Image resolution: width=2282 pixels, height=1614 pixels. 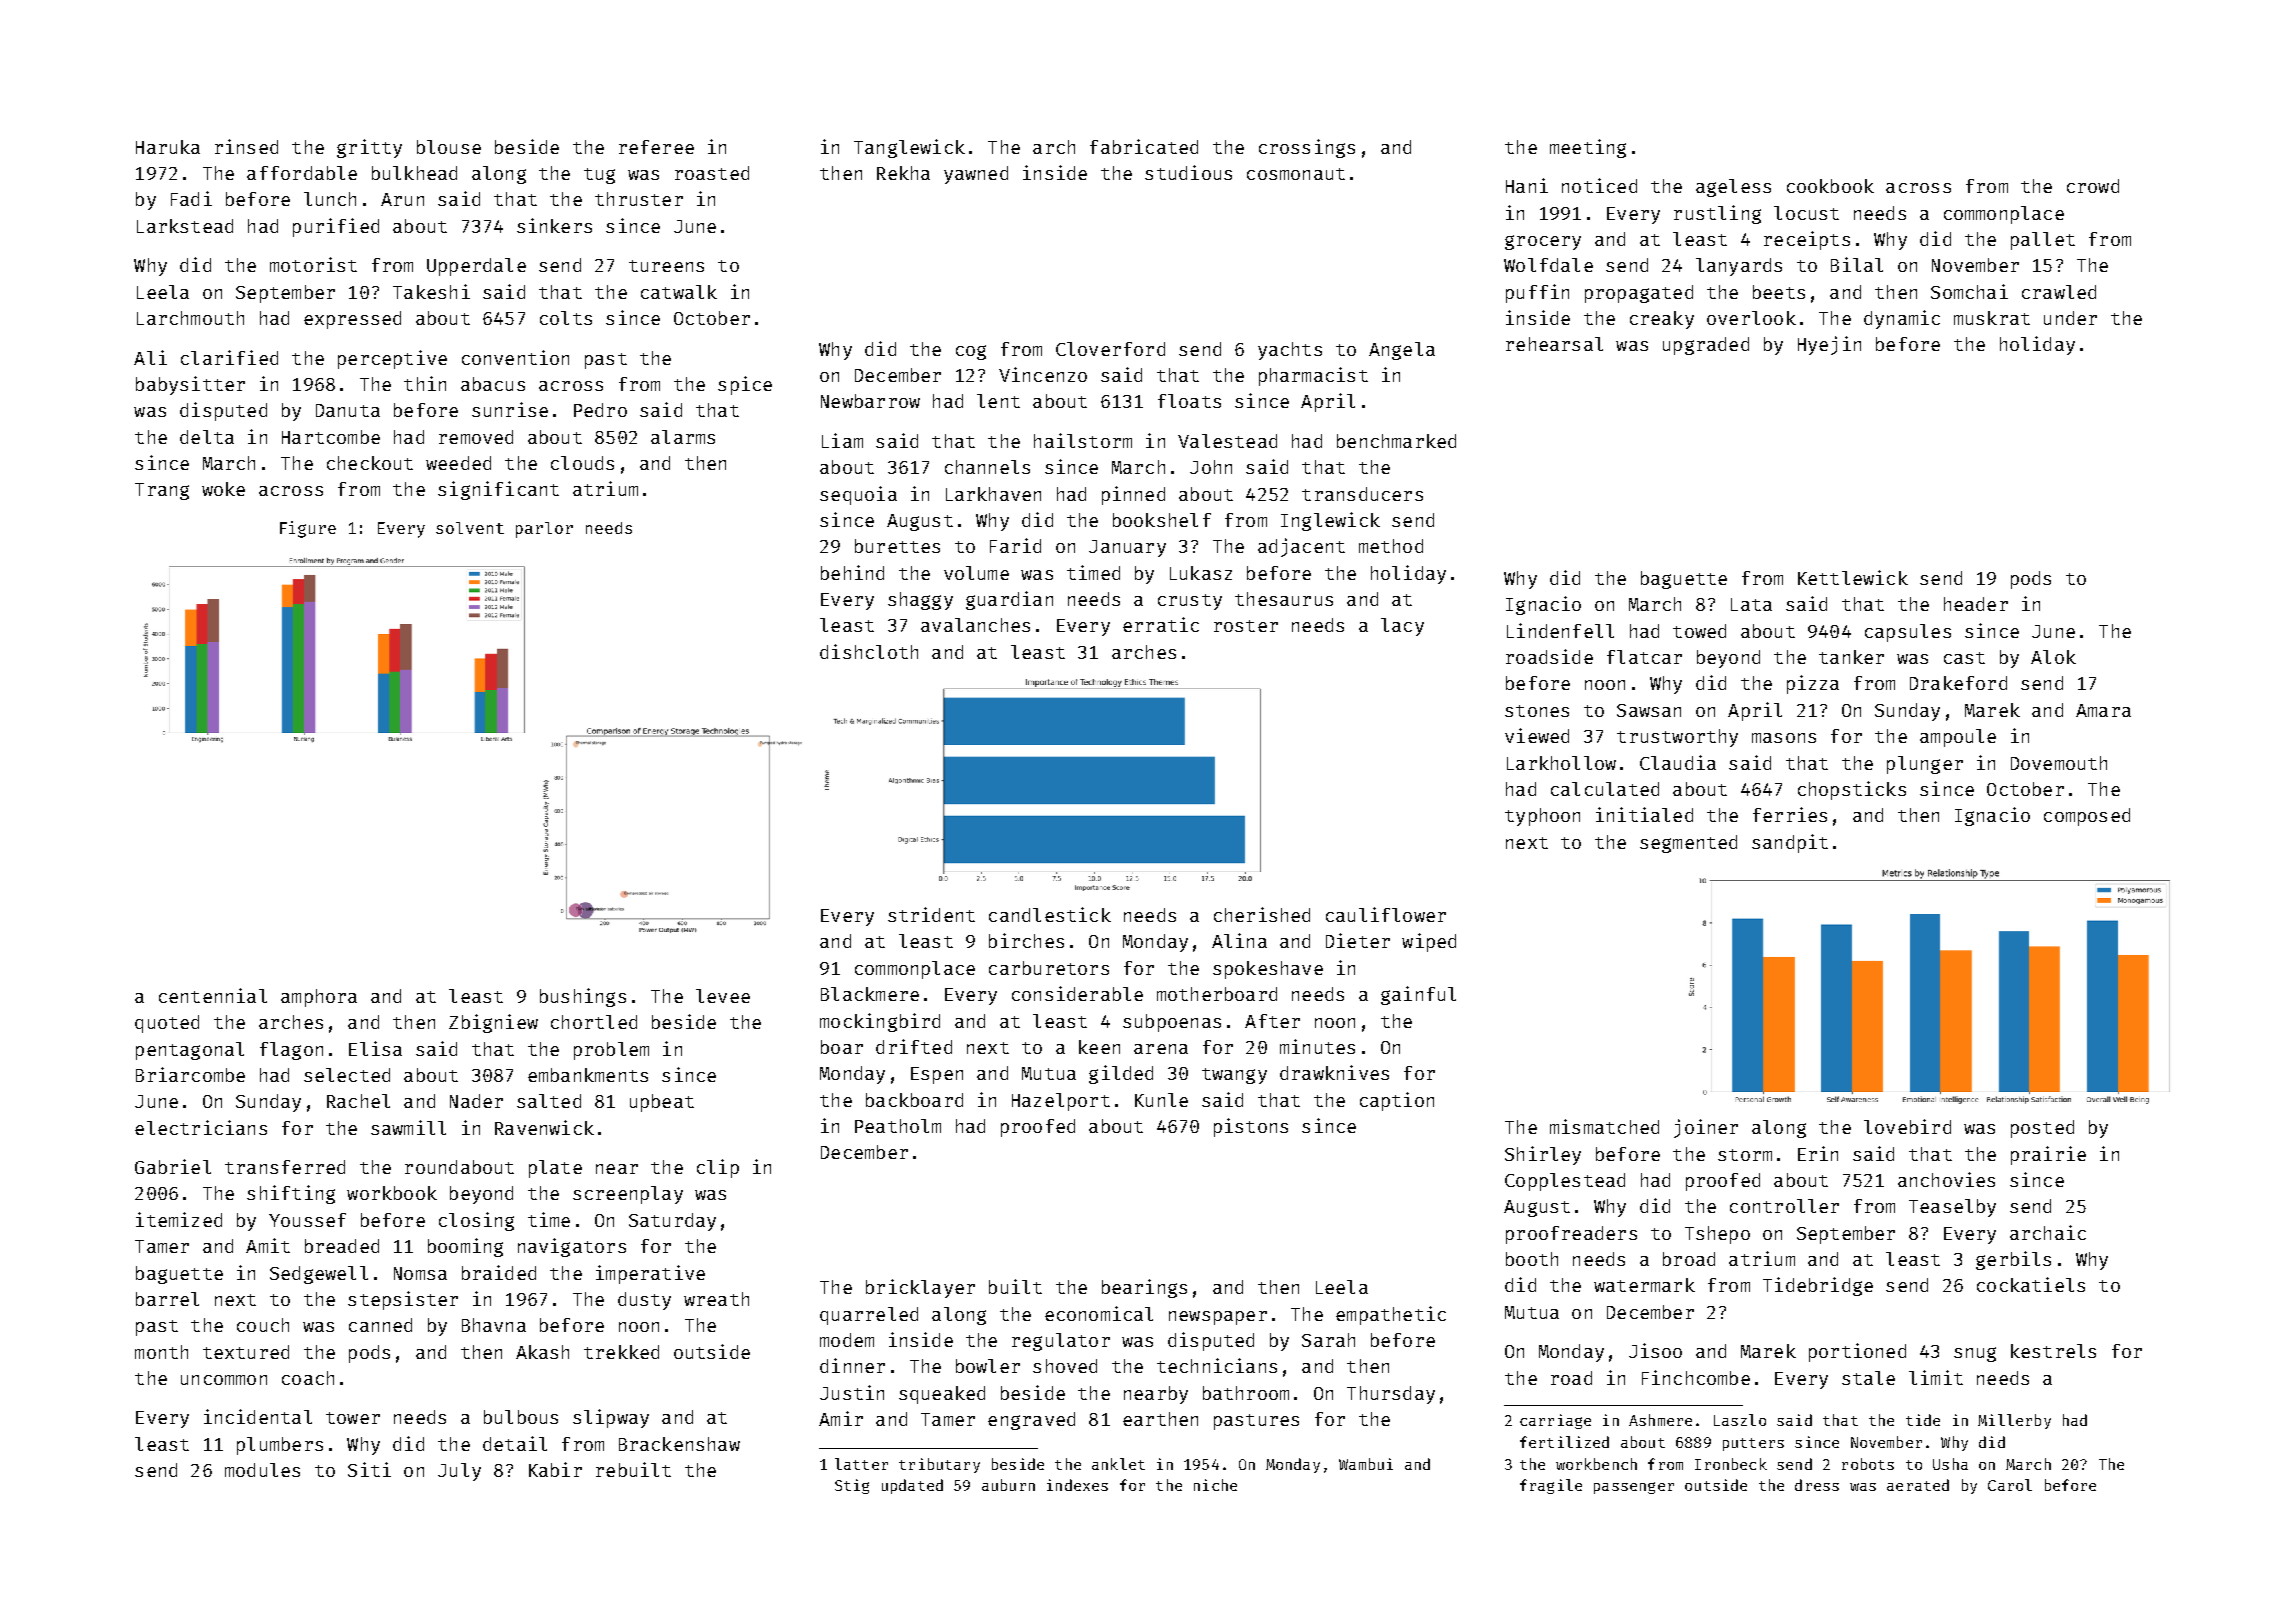 I want to click on method, so click(x=1391, y=546).
